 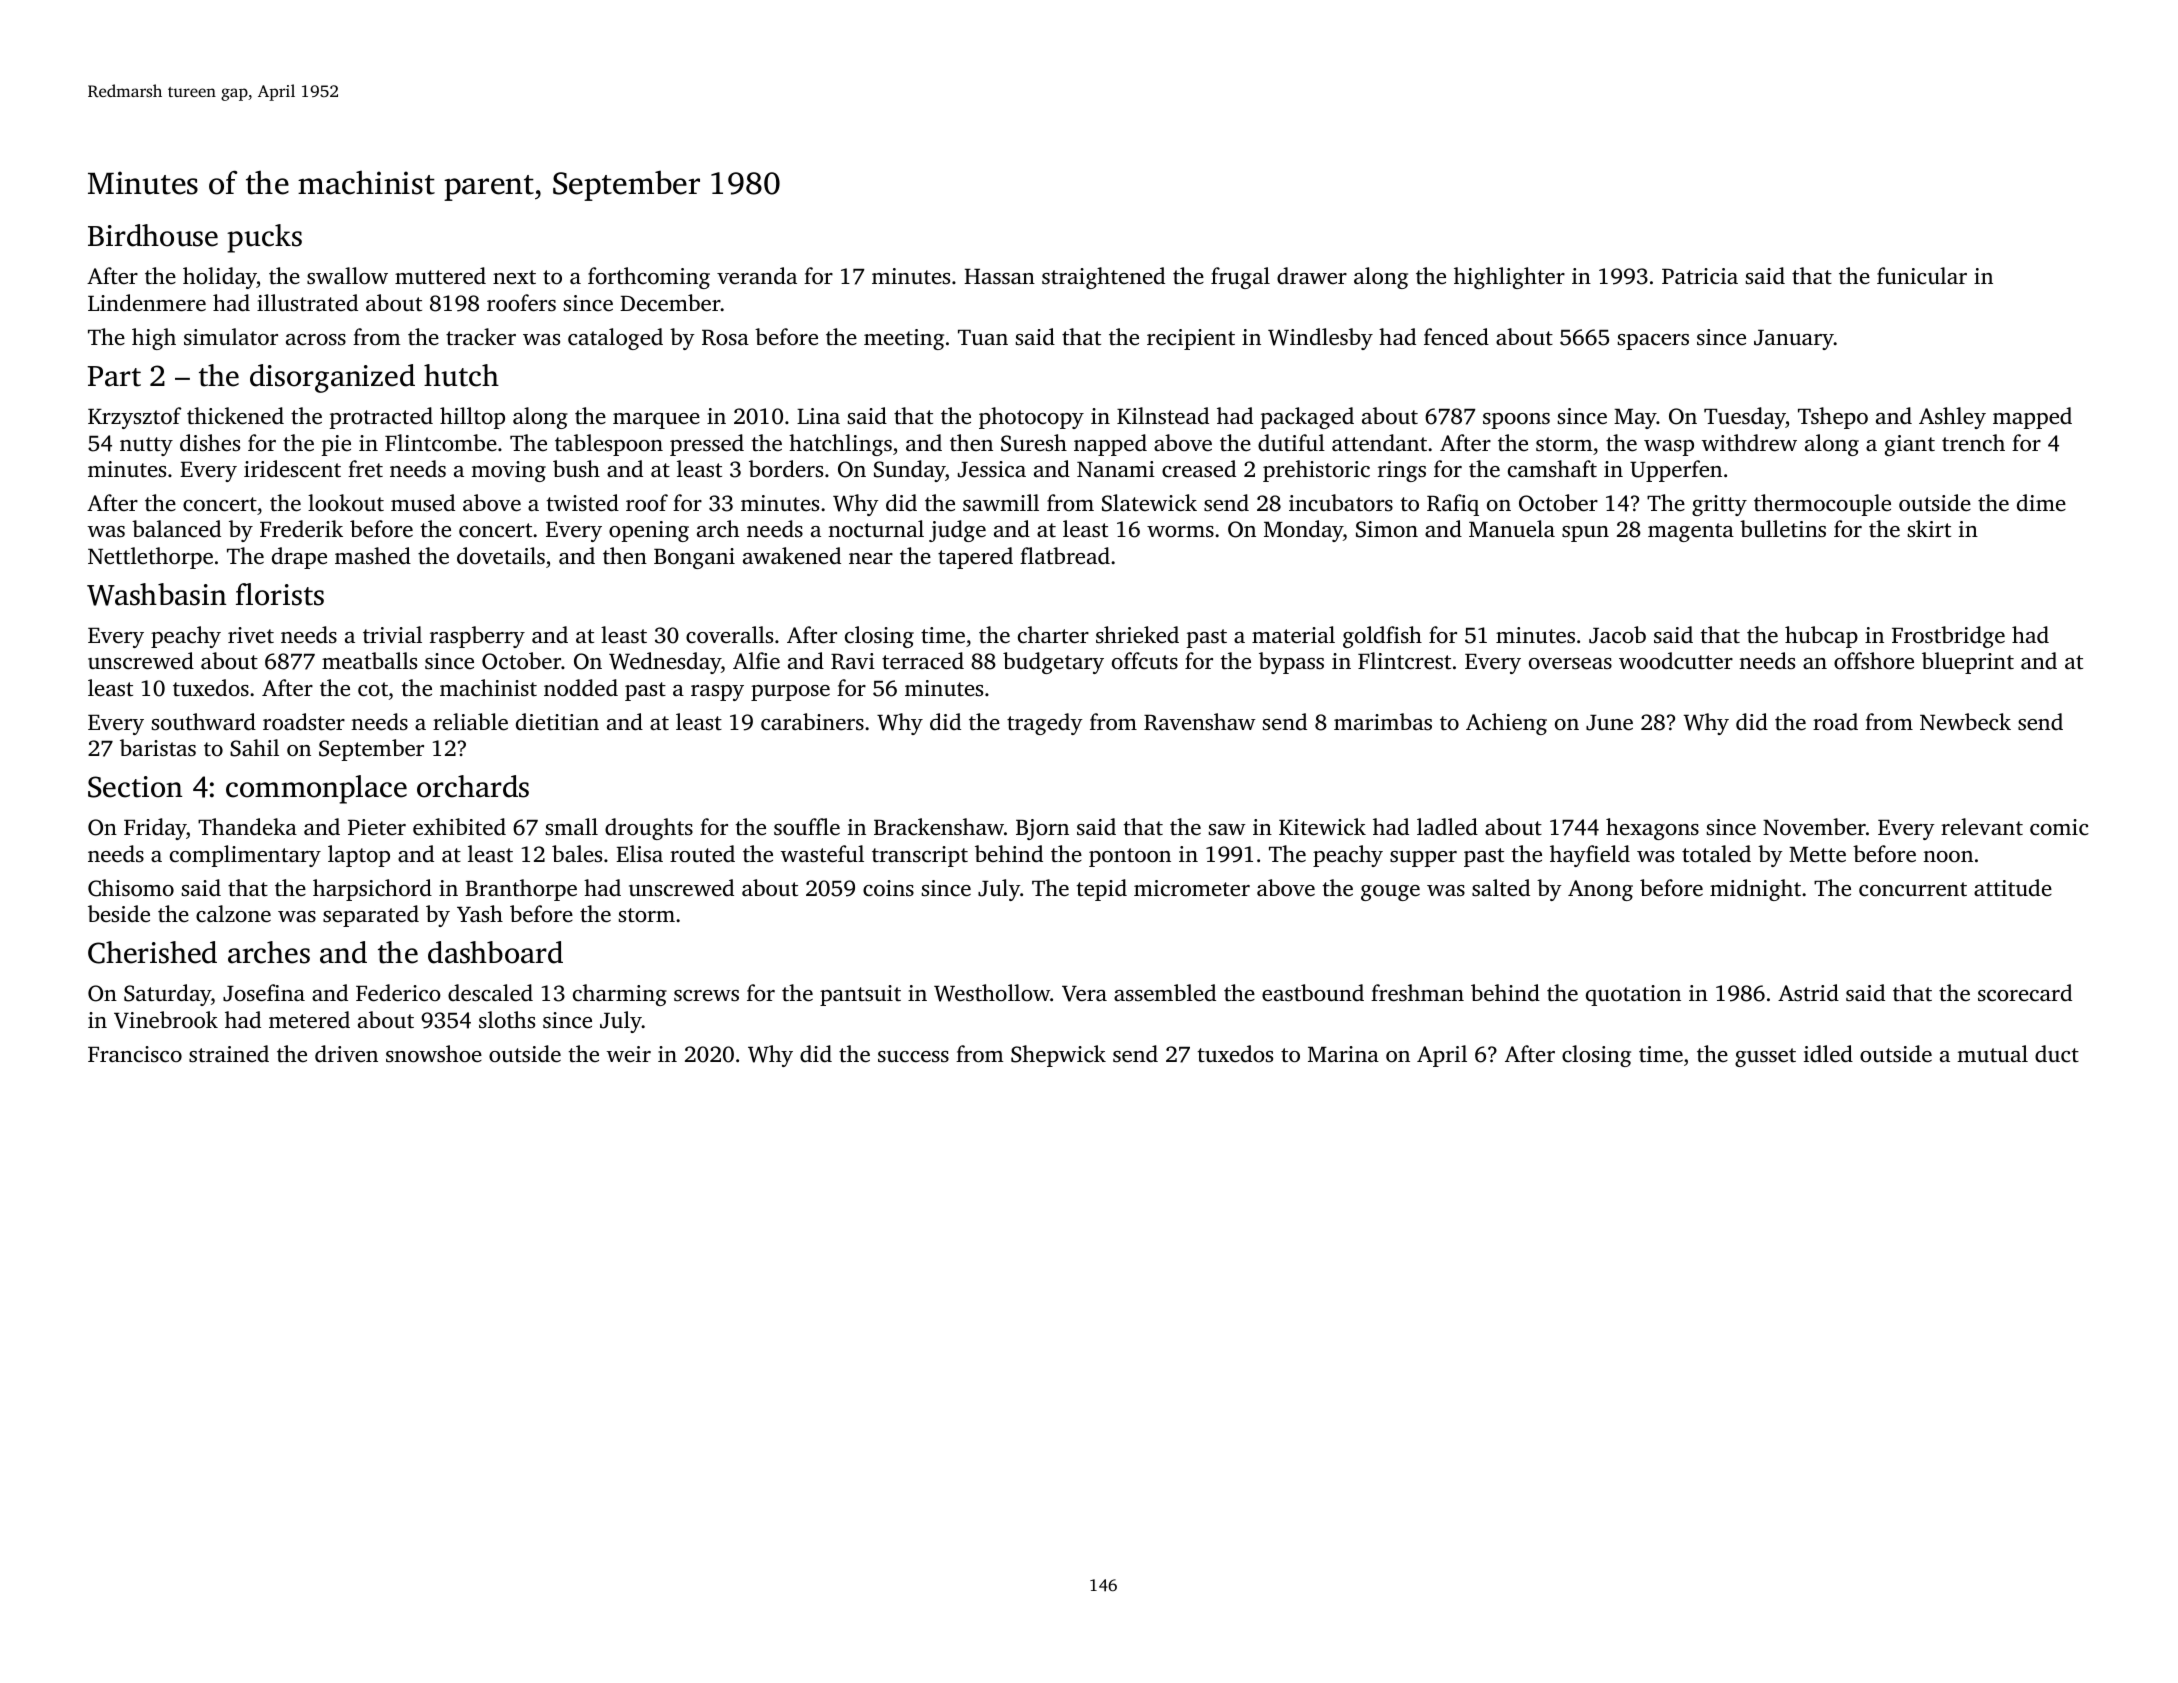 What do you see at coordinates (135, 1054) in the page?
I see `Francisco` at bounding box center [135, 1054].
